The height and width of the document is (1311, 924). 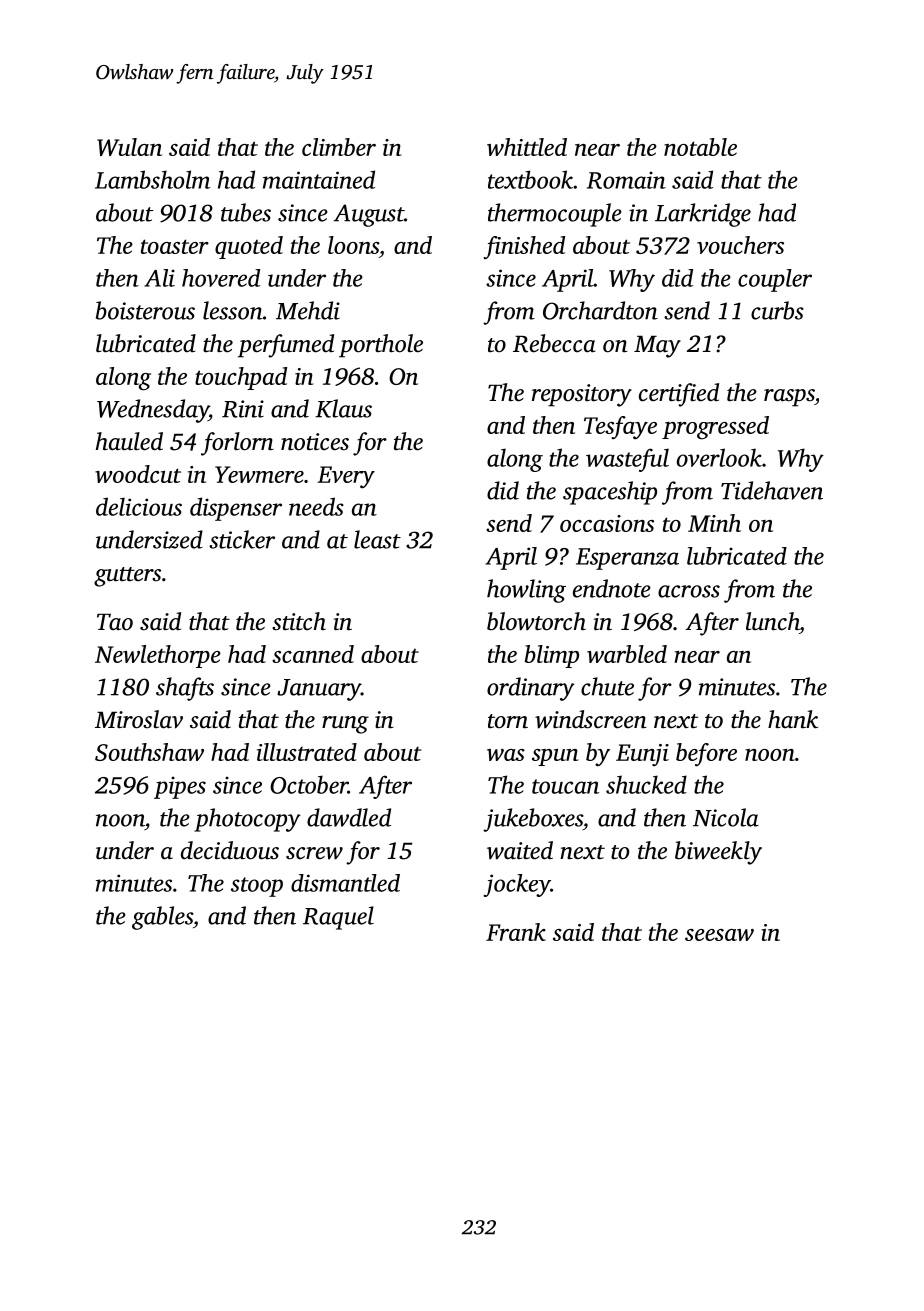 I want to click on seesaw, so click(x=719, y=935).
